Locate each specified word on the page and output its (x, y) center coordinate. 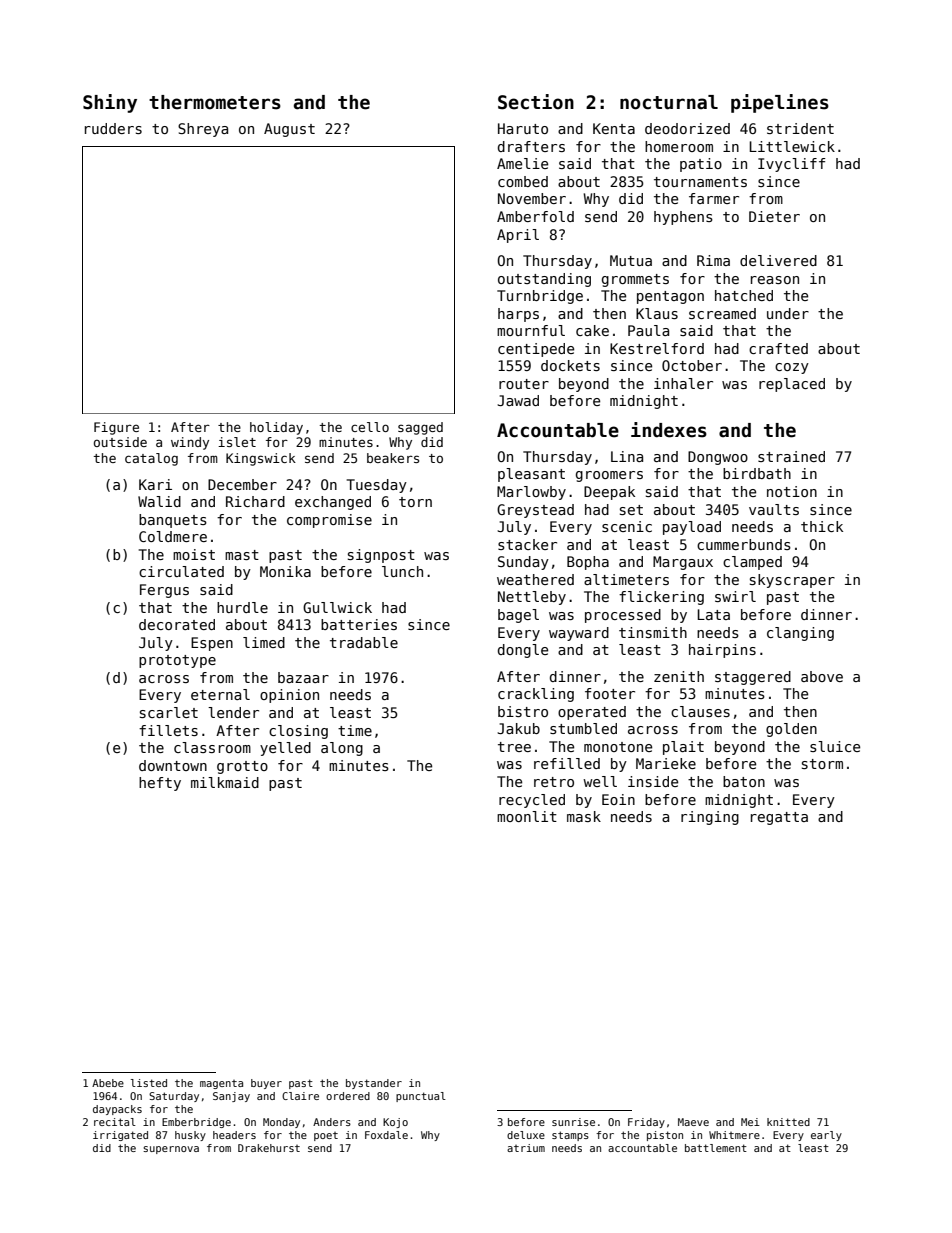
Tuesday (377, 486)
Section (536, 102)
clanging (800, 634)
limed (264, 642)
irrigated (120, 1136)
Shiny (110, 103)
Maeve (693, 1122)
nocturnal (669, 102)
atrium (526, 1148)
